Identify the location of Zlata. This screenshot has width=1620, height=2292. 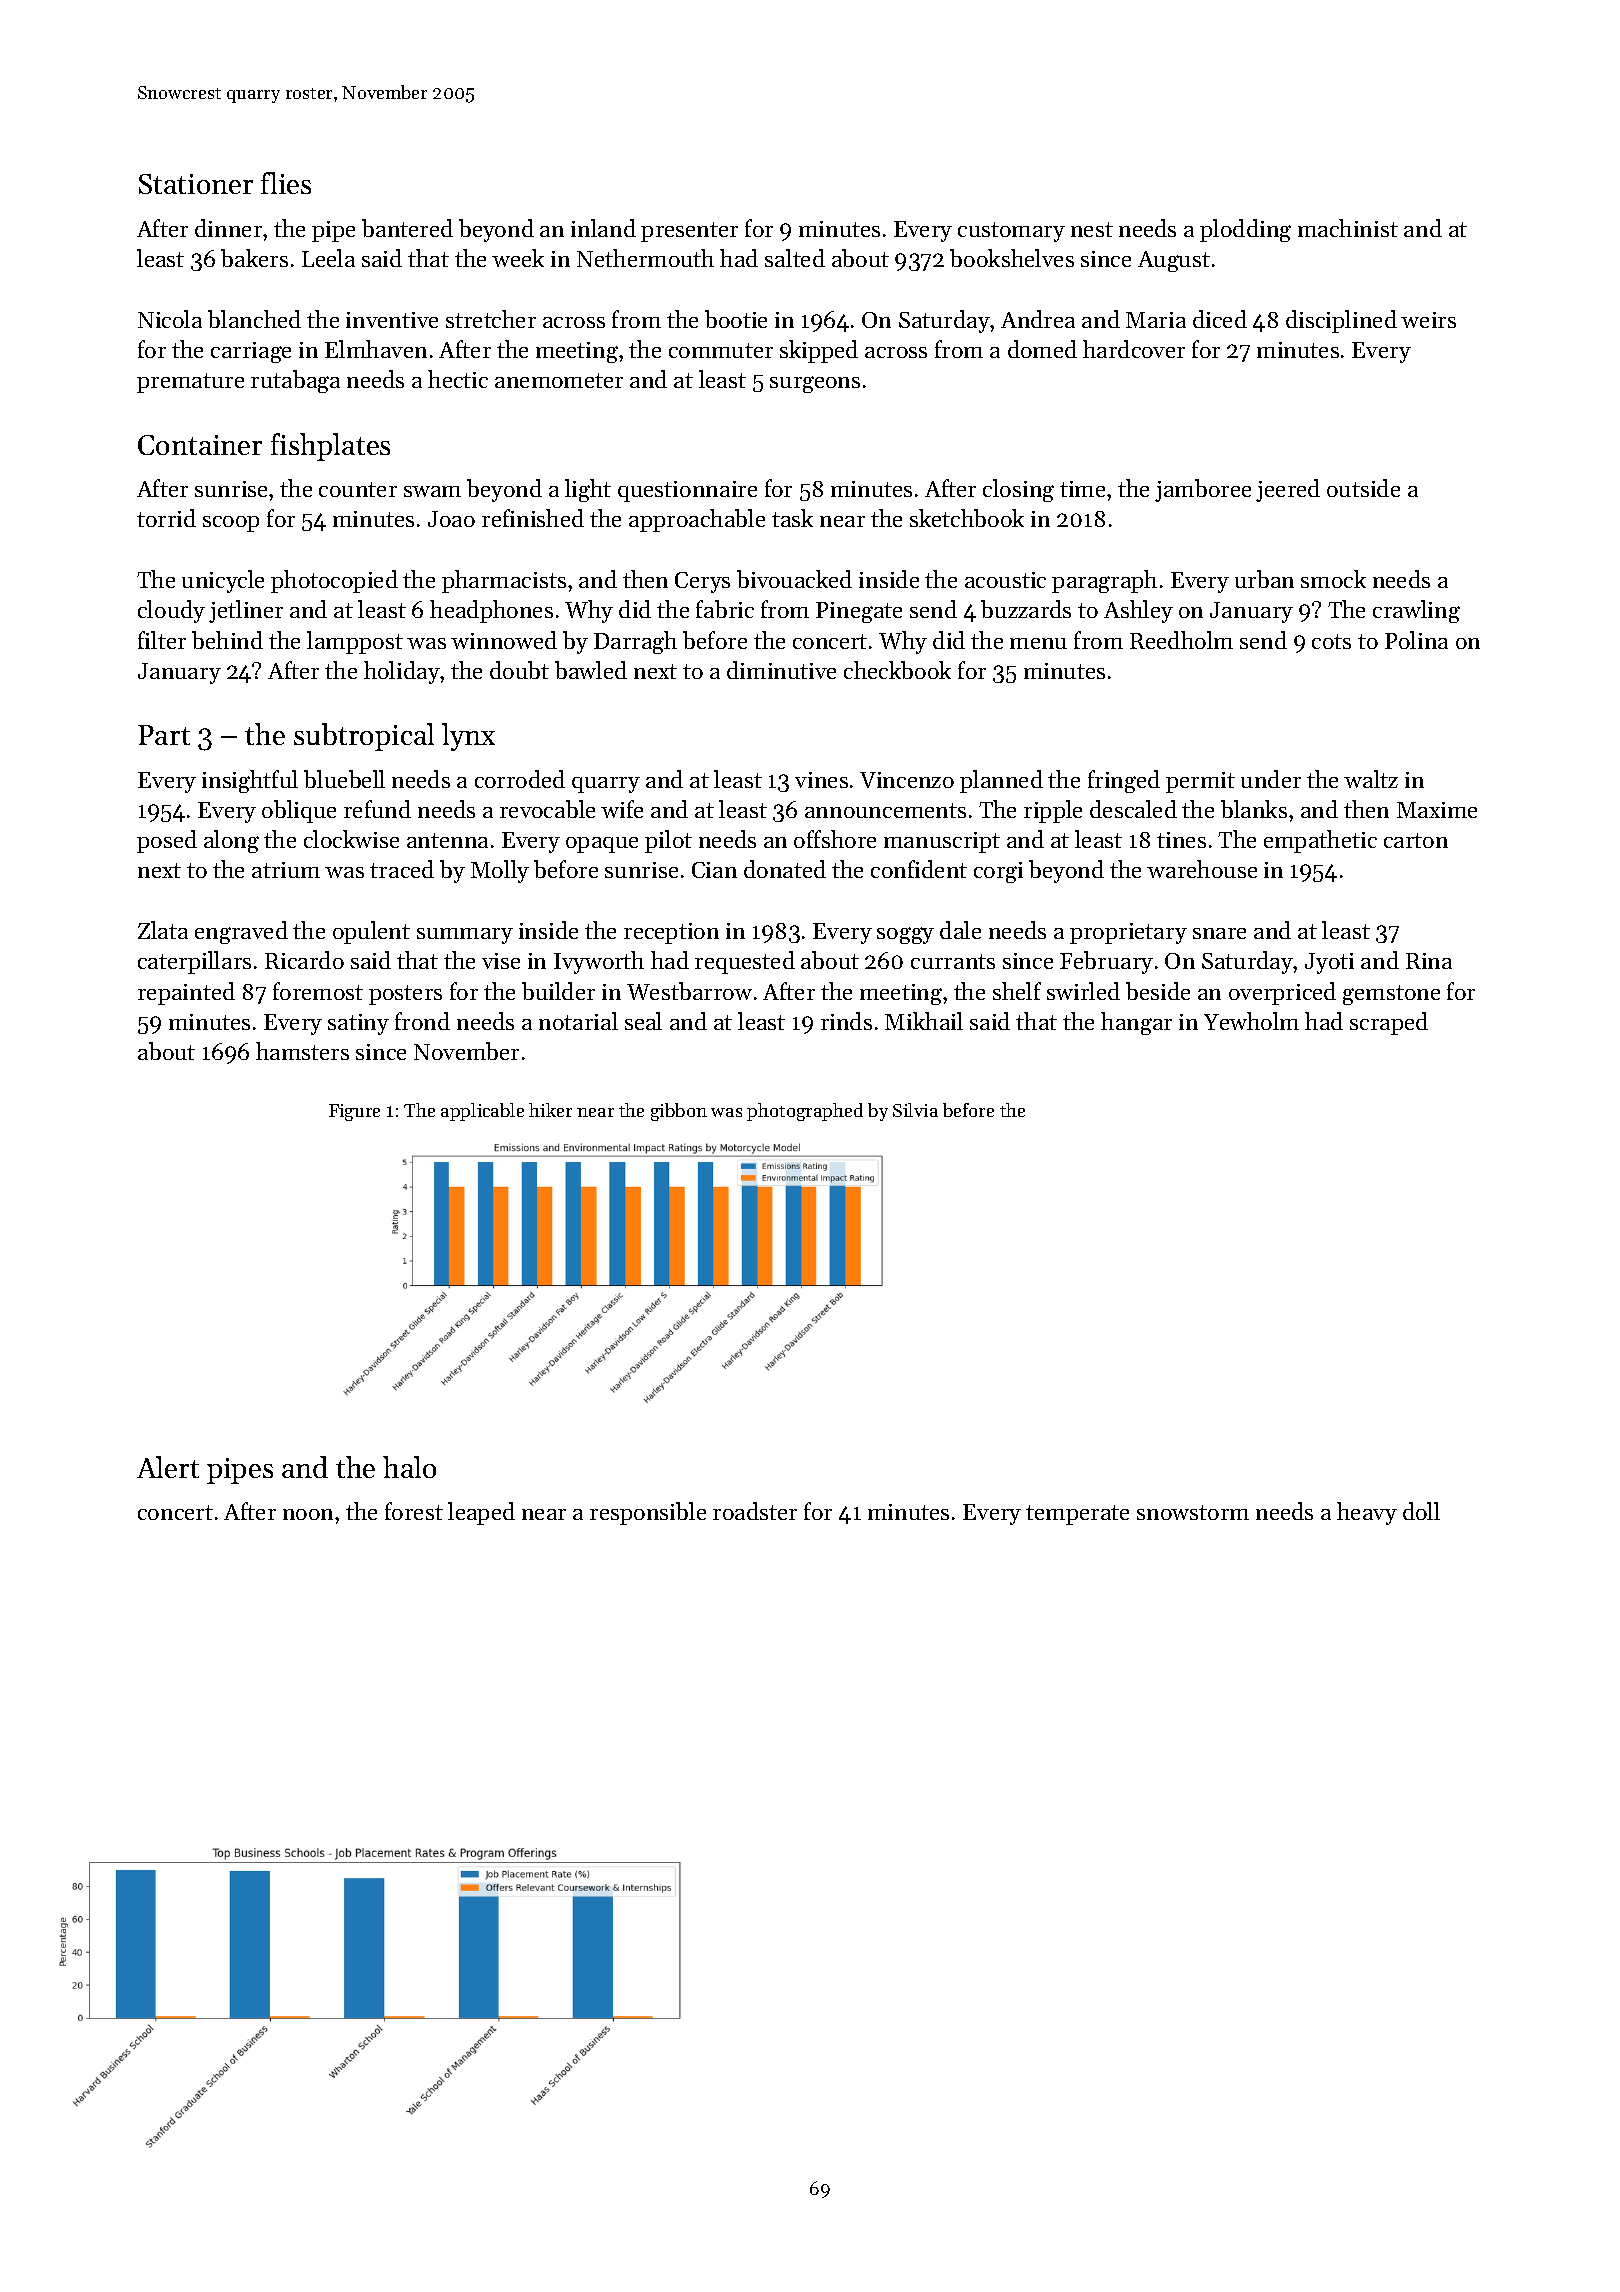
(163, 930).
